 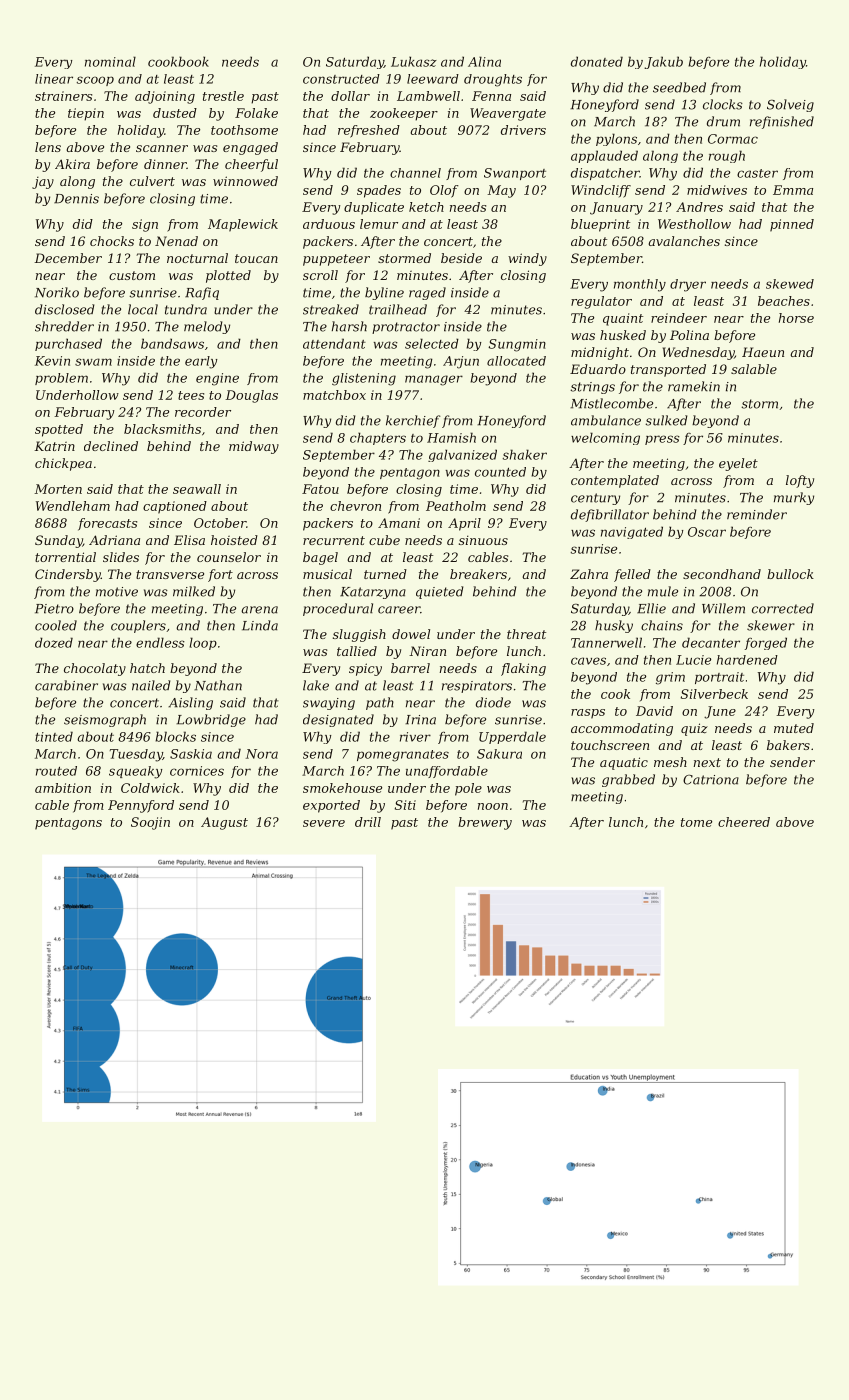 I want to click on Pennyford, so click(x=141, y=806).
